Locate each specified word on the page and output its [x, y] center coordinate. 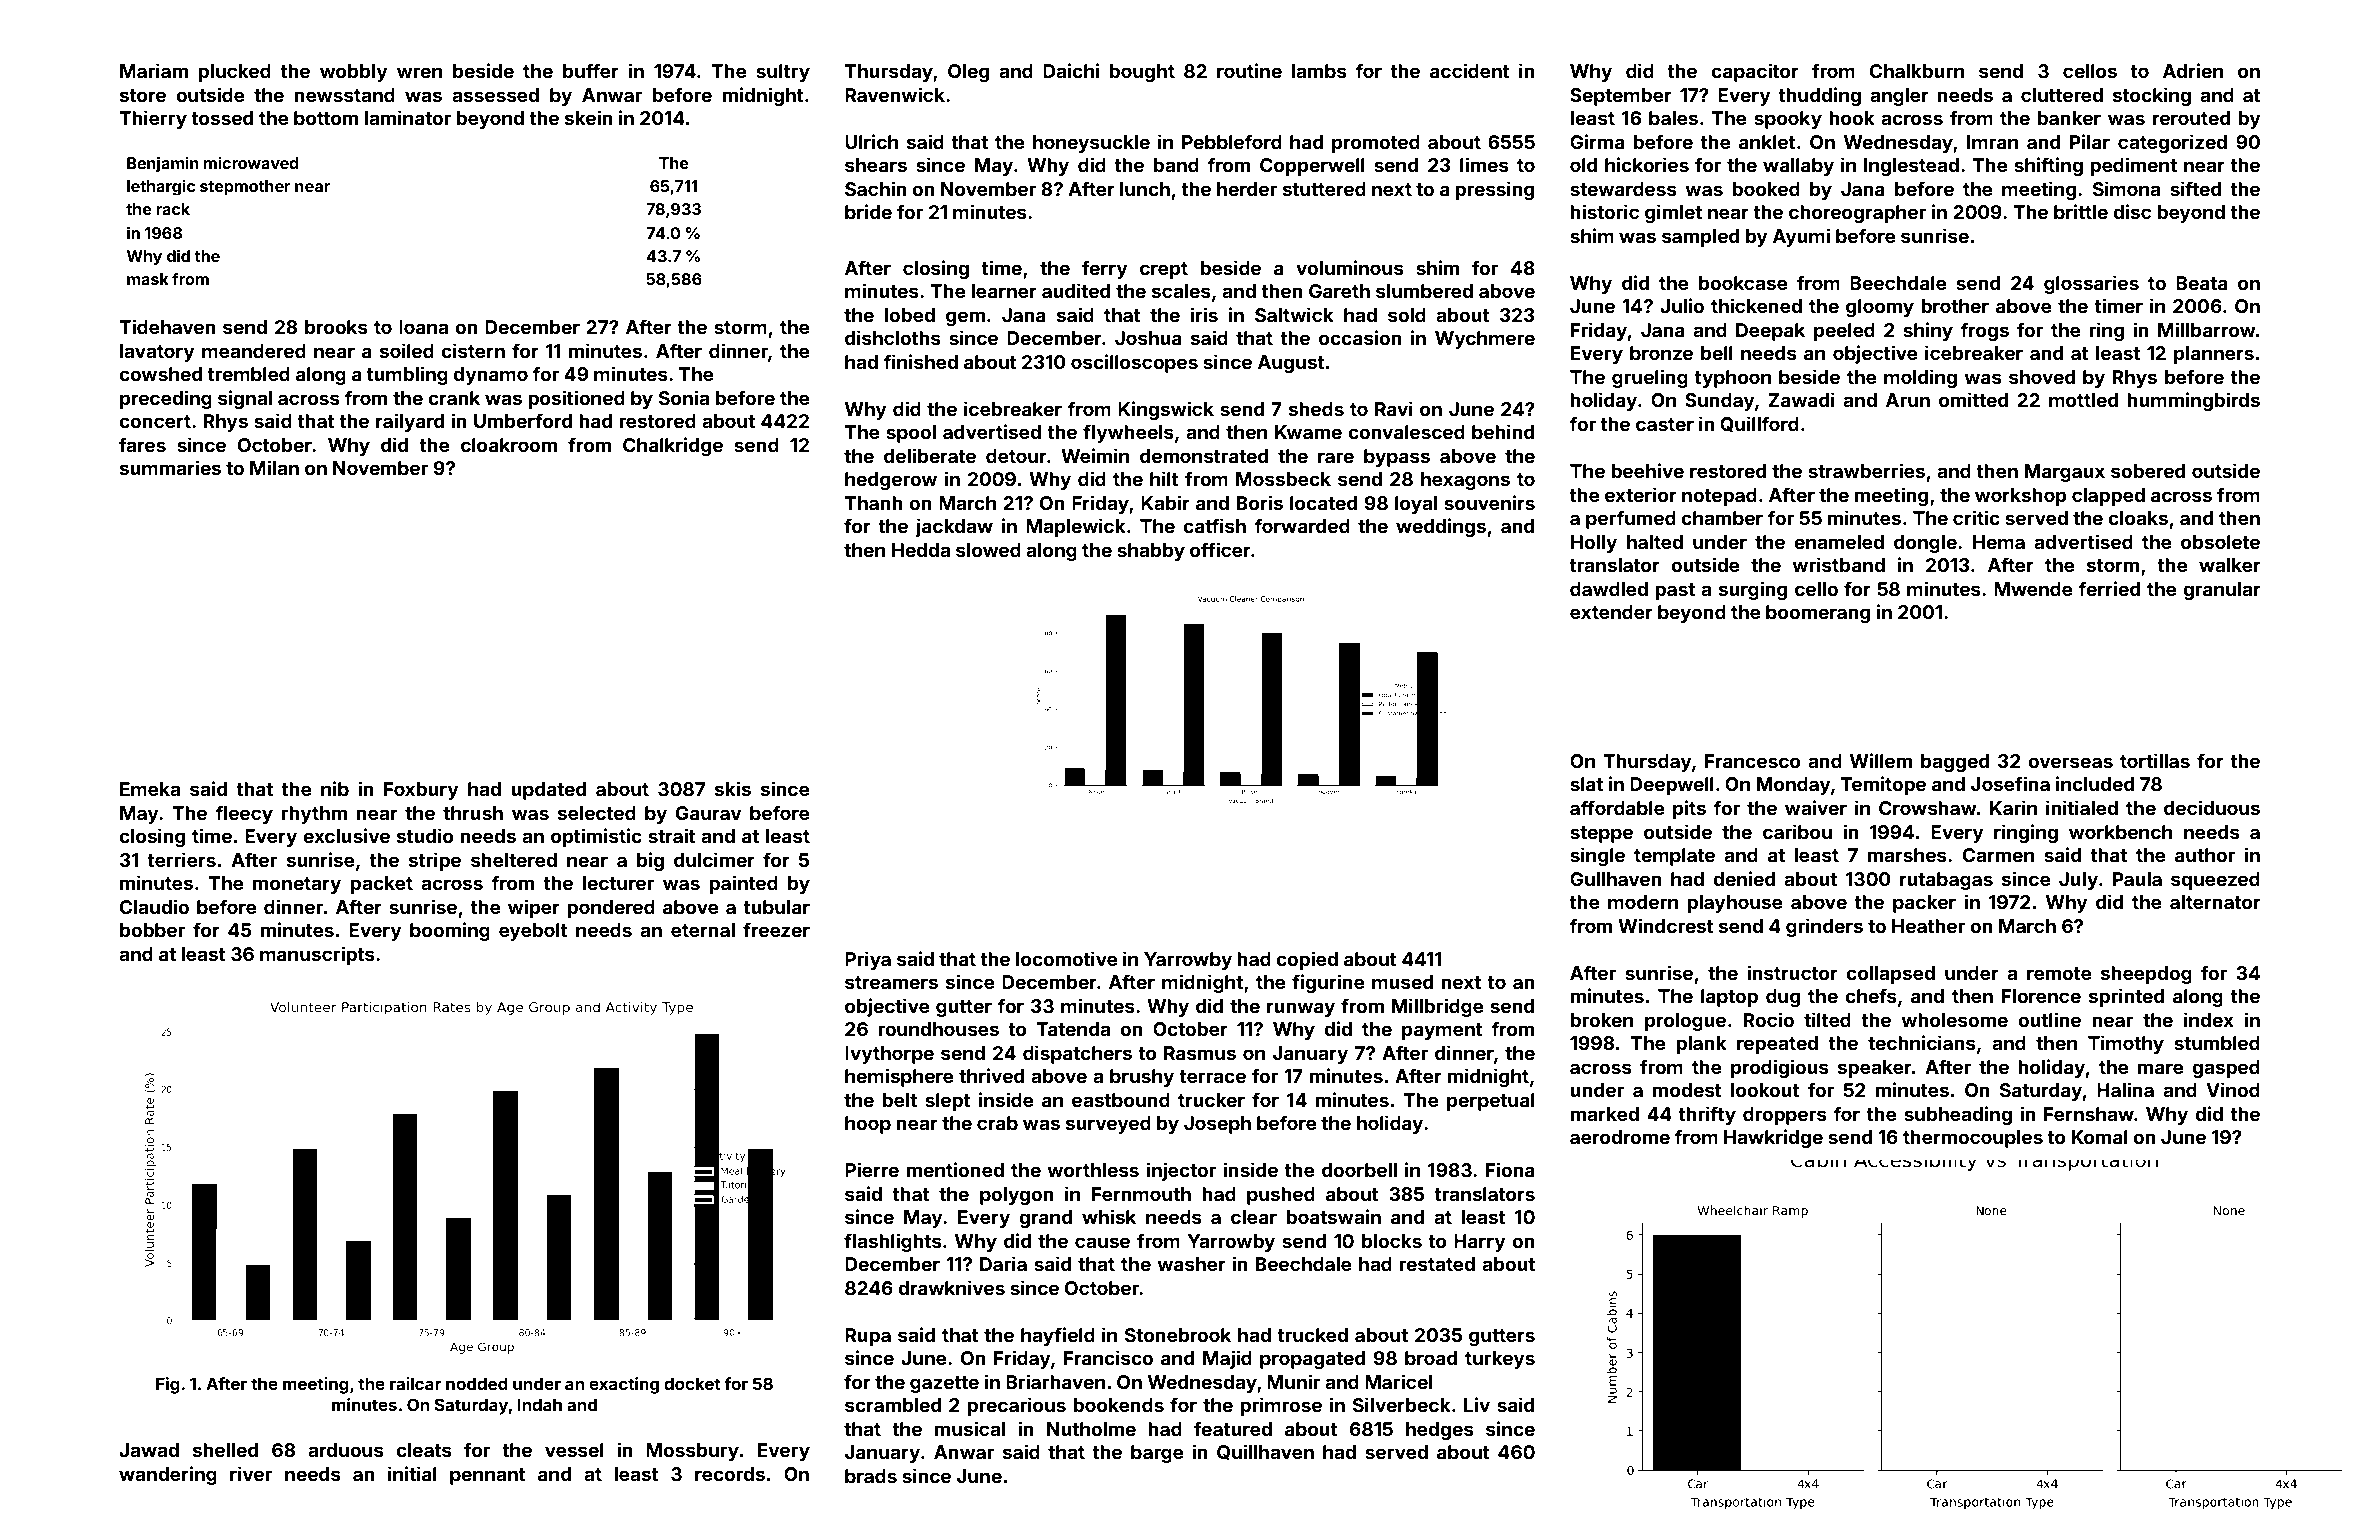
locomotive [1067, 958]
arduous [346, 1450]
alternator [2215, 902]
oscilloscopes [1134, 363]
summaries [170, 467]
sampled [1700, 238]
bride [868, 211]
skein [589, 117]
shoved [2042, 377]
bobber [152, 930]
